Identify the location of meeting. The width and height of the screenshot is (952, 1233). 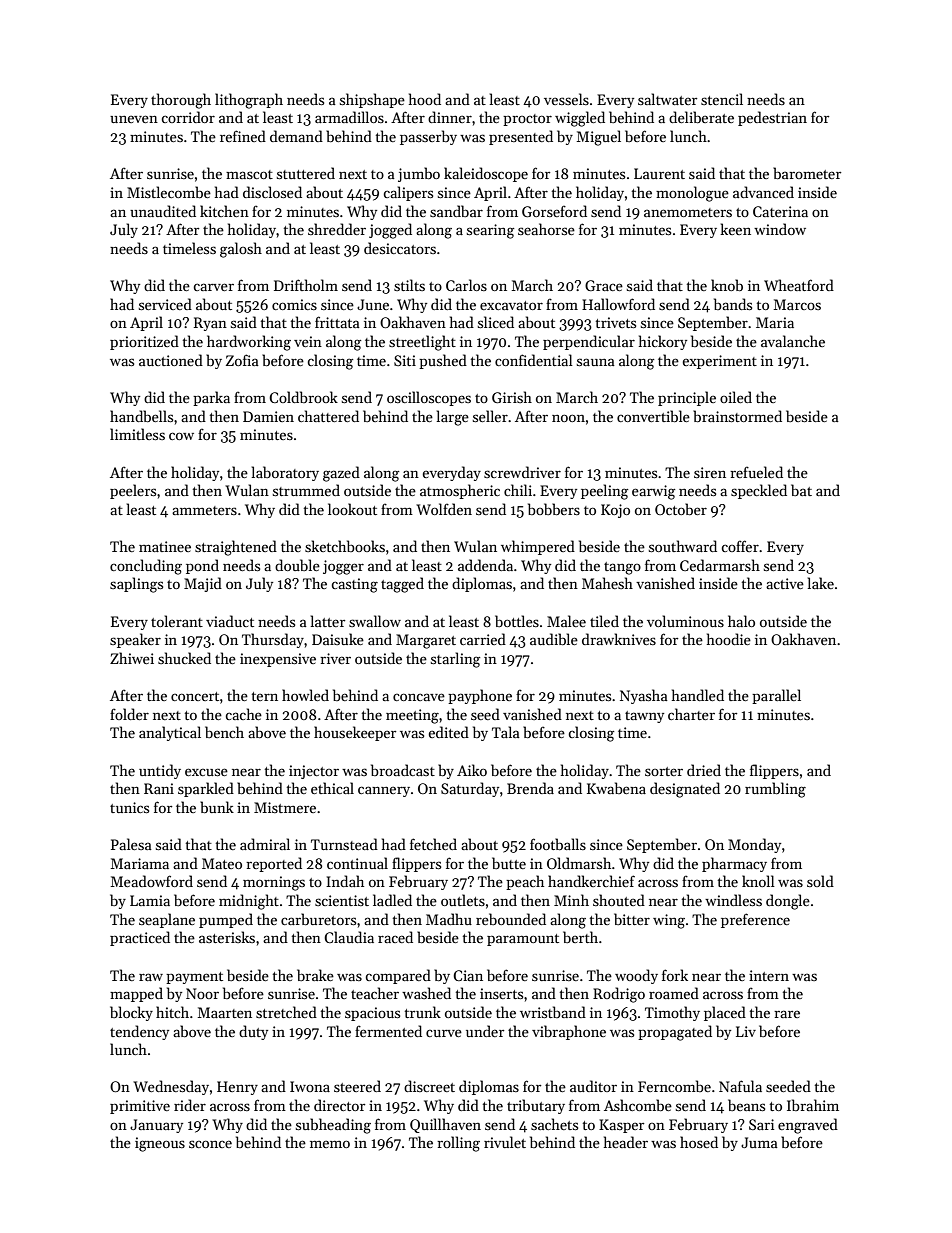
(412, 716).
